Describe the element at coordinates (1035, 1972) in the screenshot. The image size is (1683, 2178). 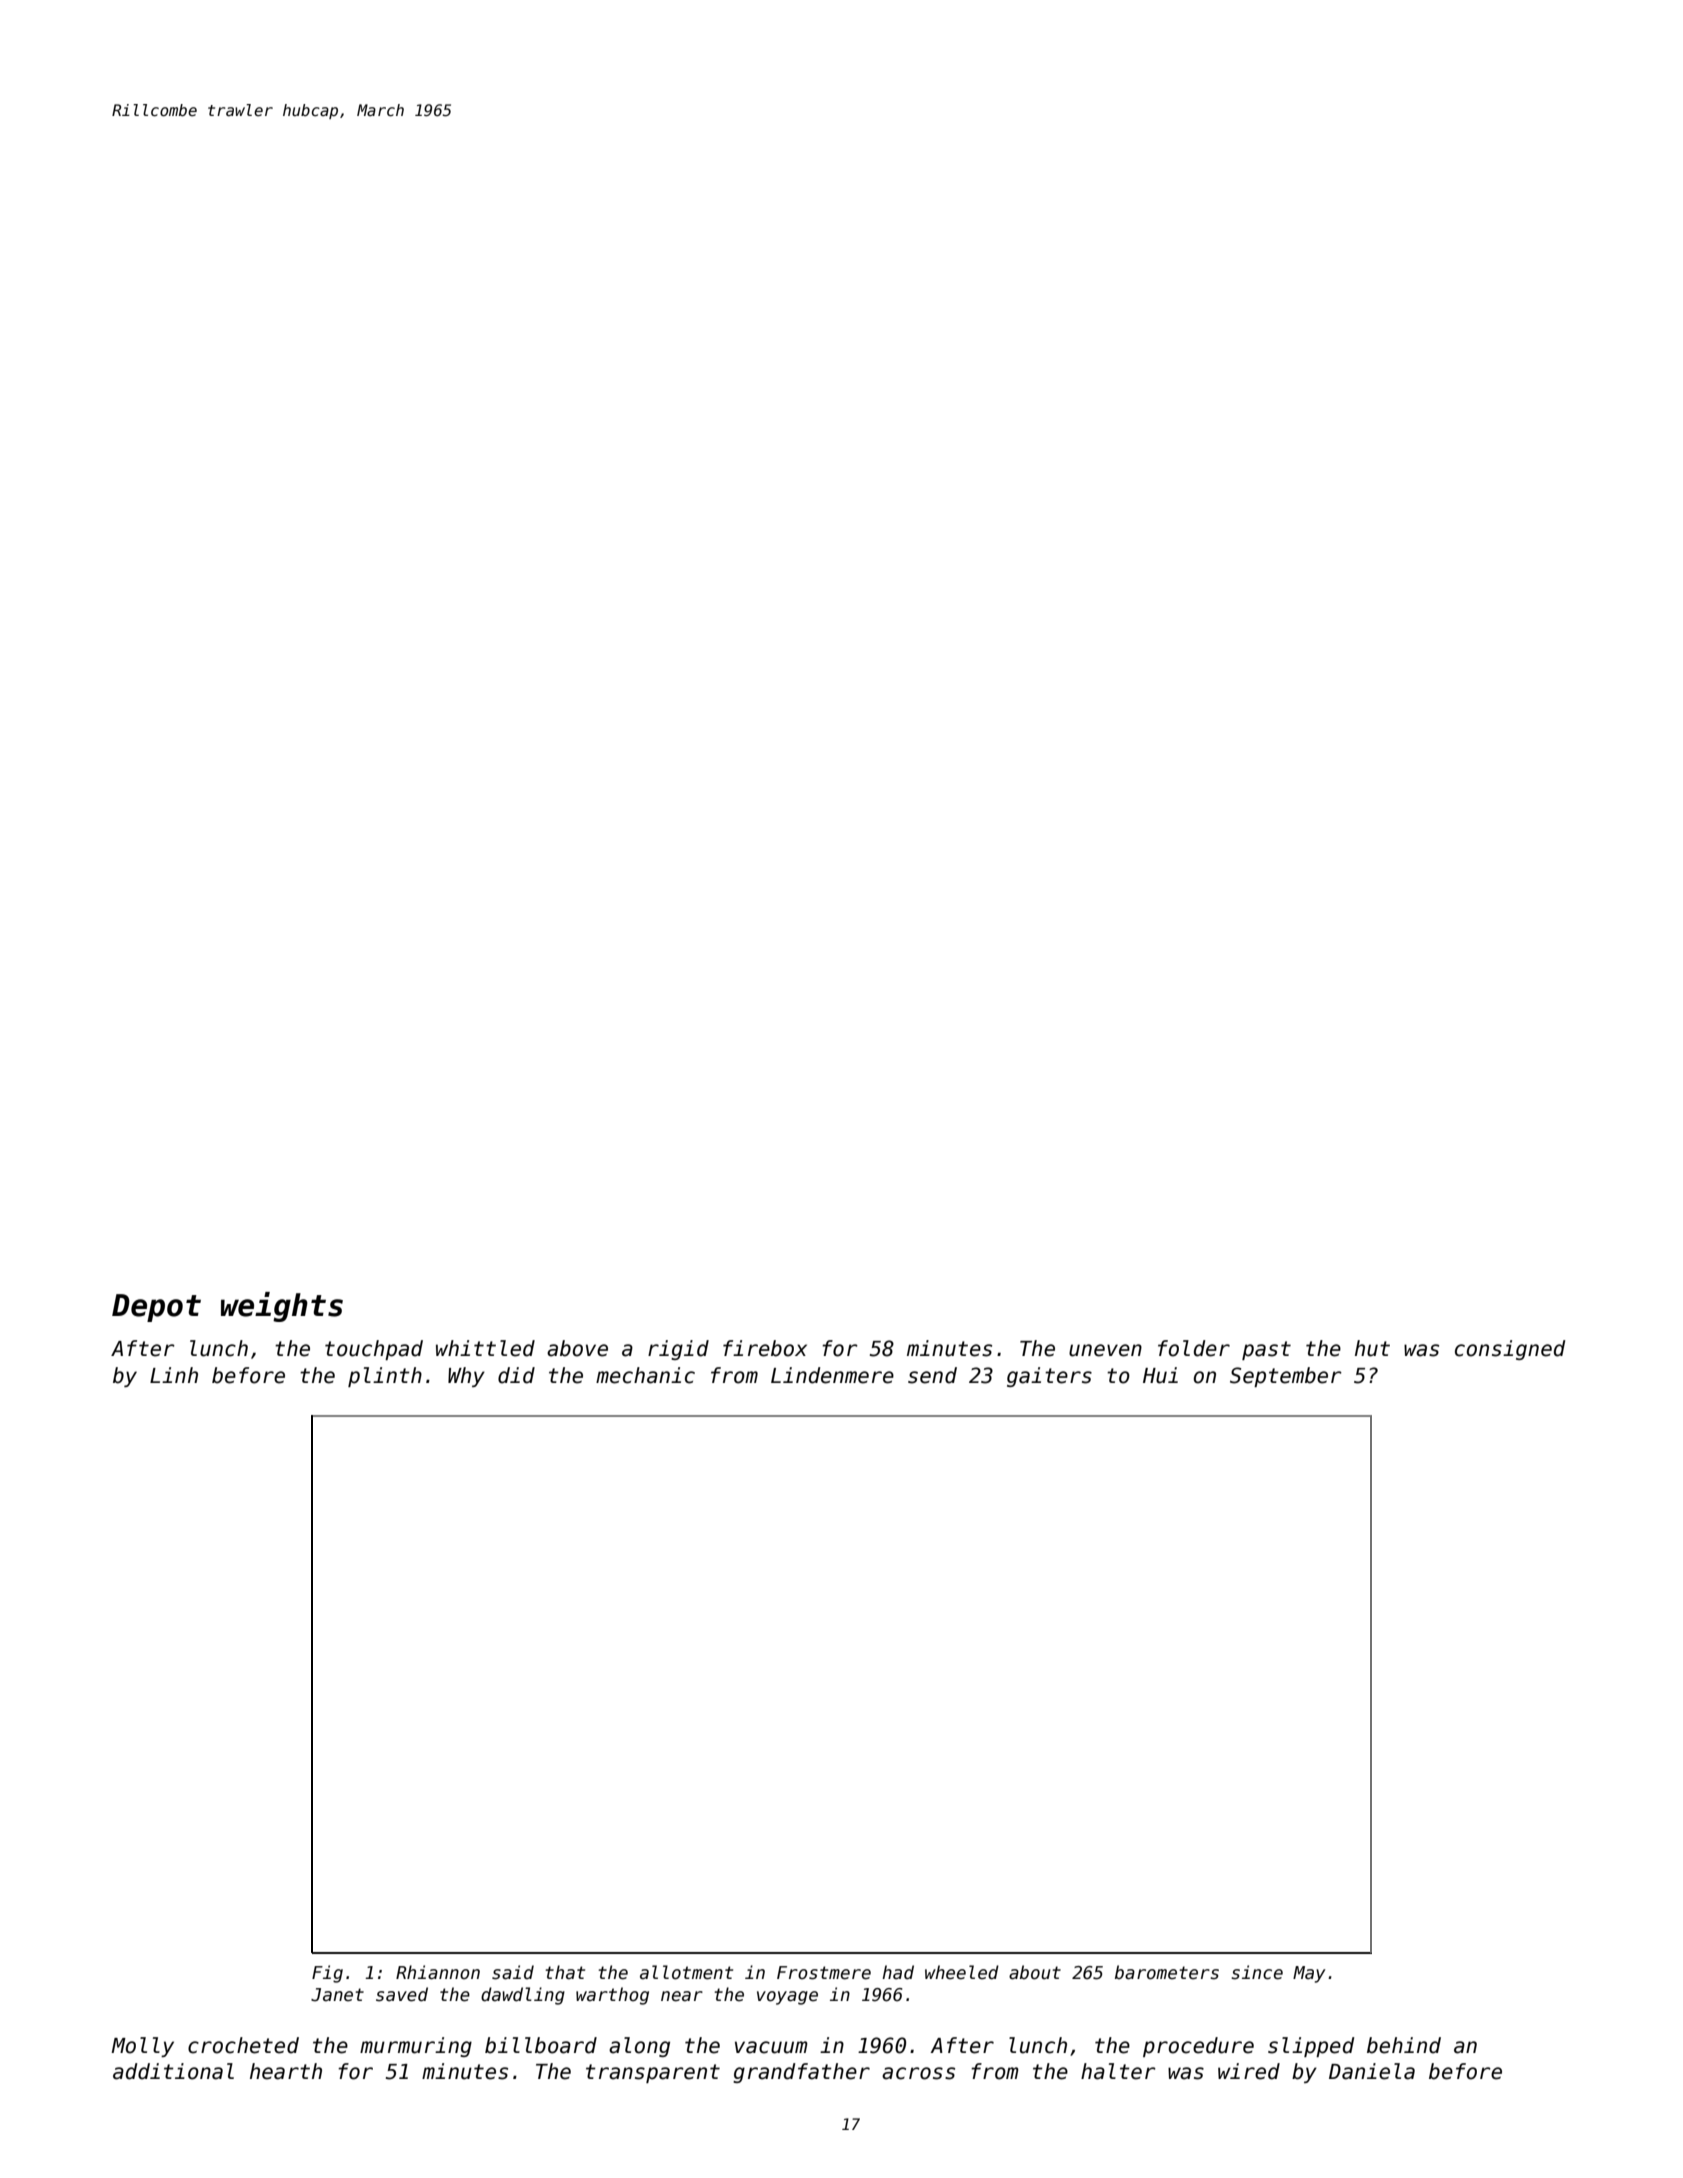
I see `about` at that location.
